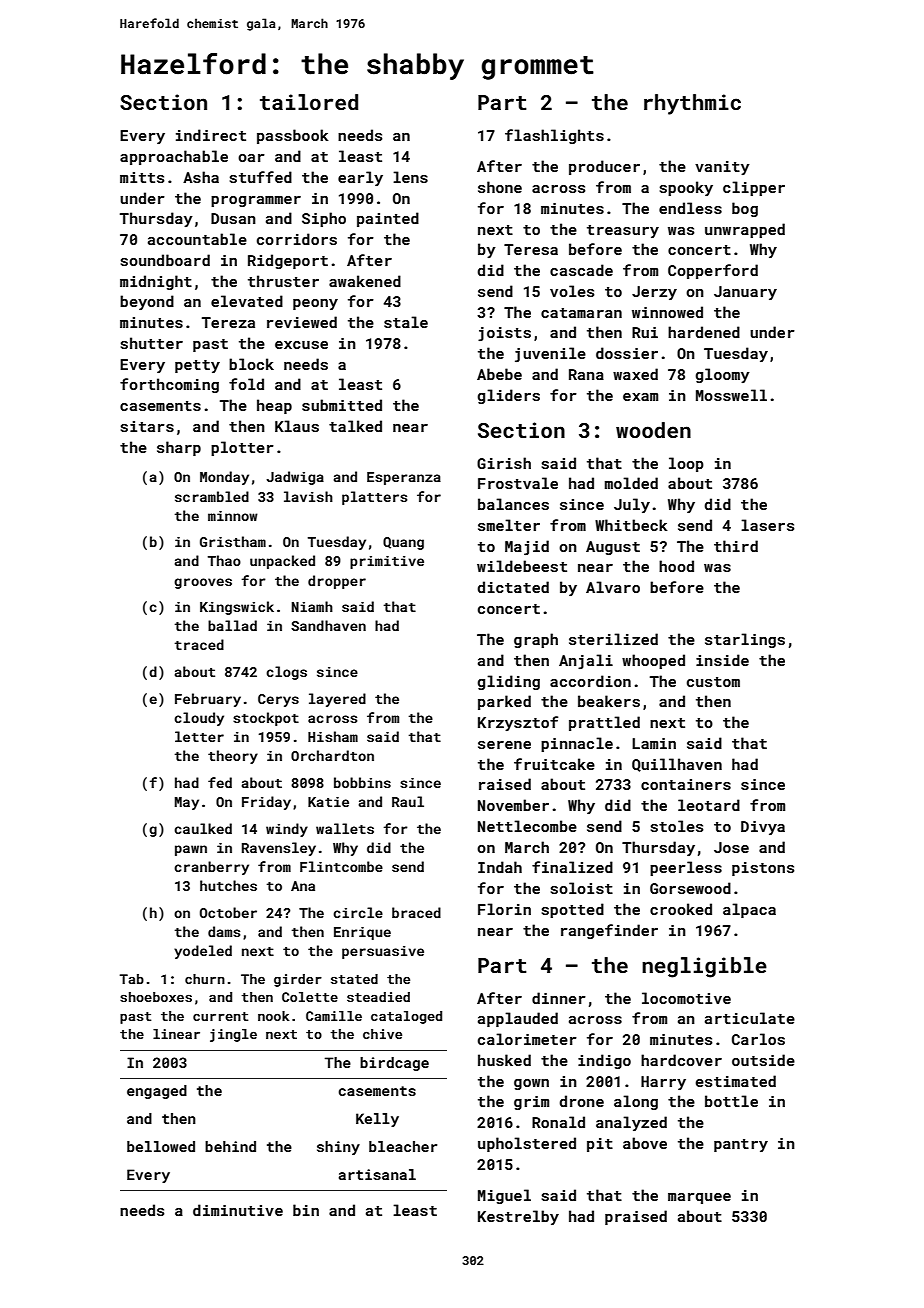 The image size is (924, 1308). I want to click on gloomy, so click(723, 375).
